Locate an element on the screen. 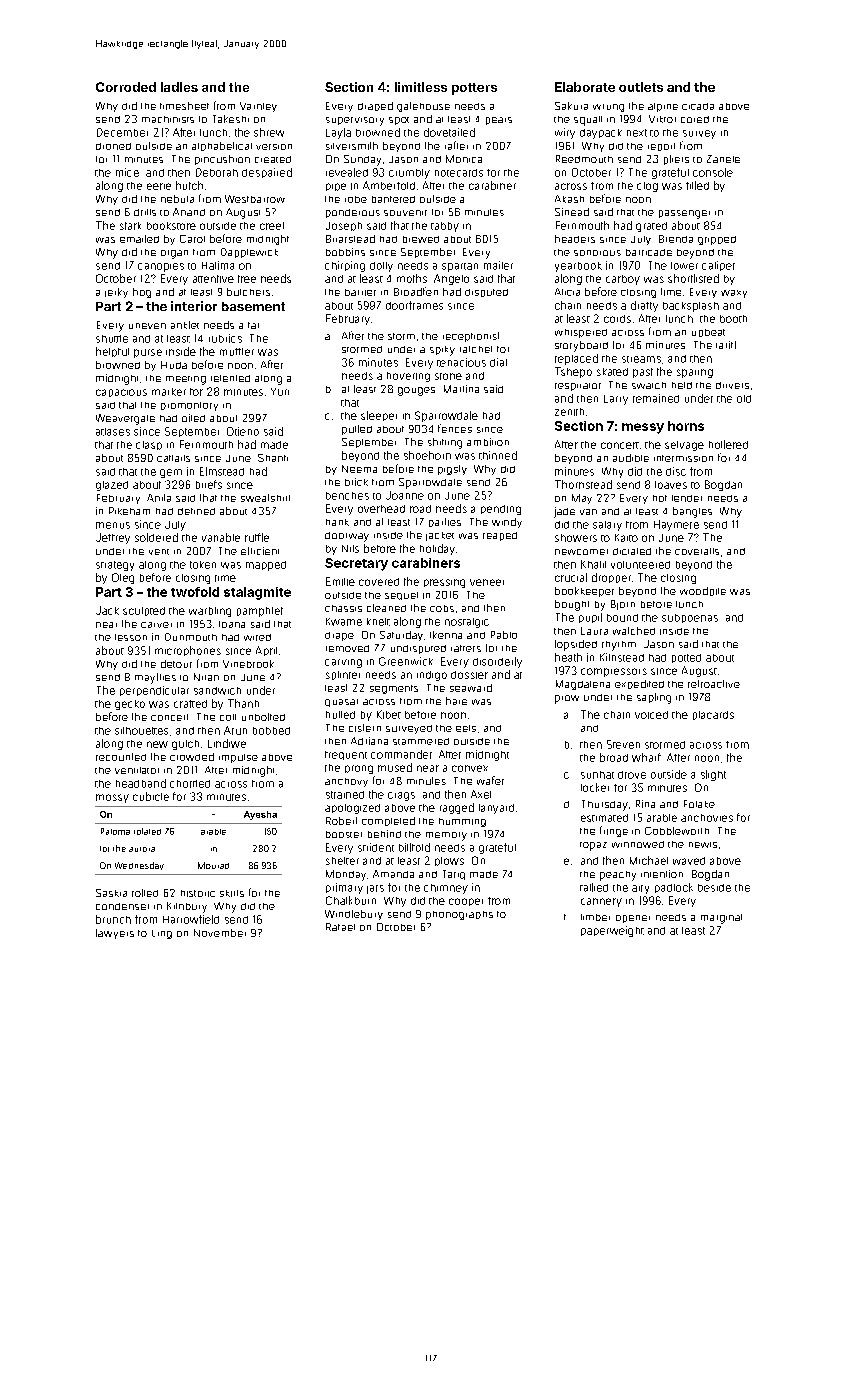  twofold is located at coordinates (195, 592).
